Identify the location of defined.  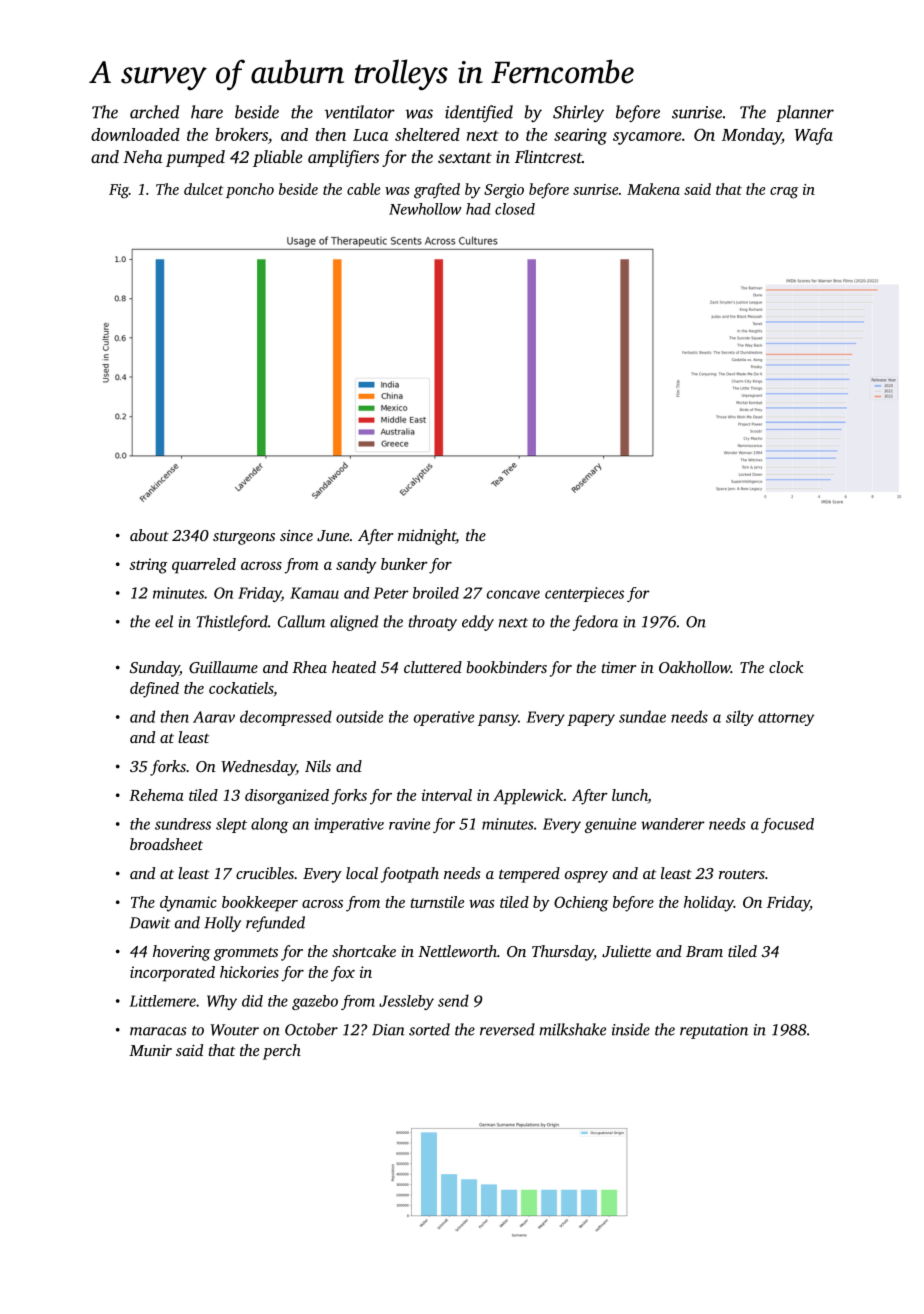
(154, 690).
